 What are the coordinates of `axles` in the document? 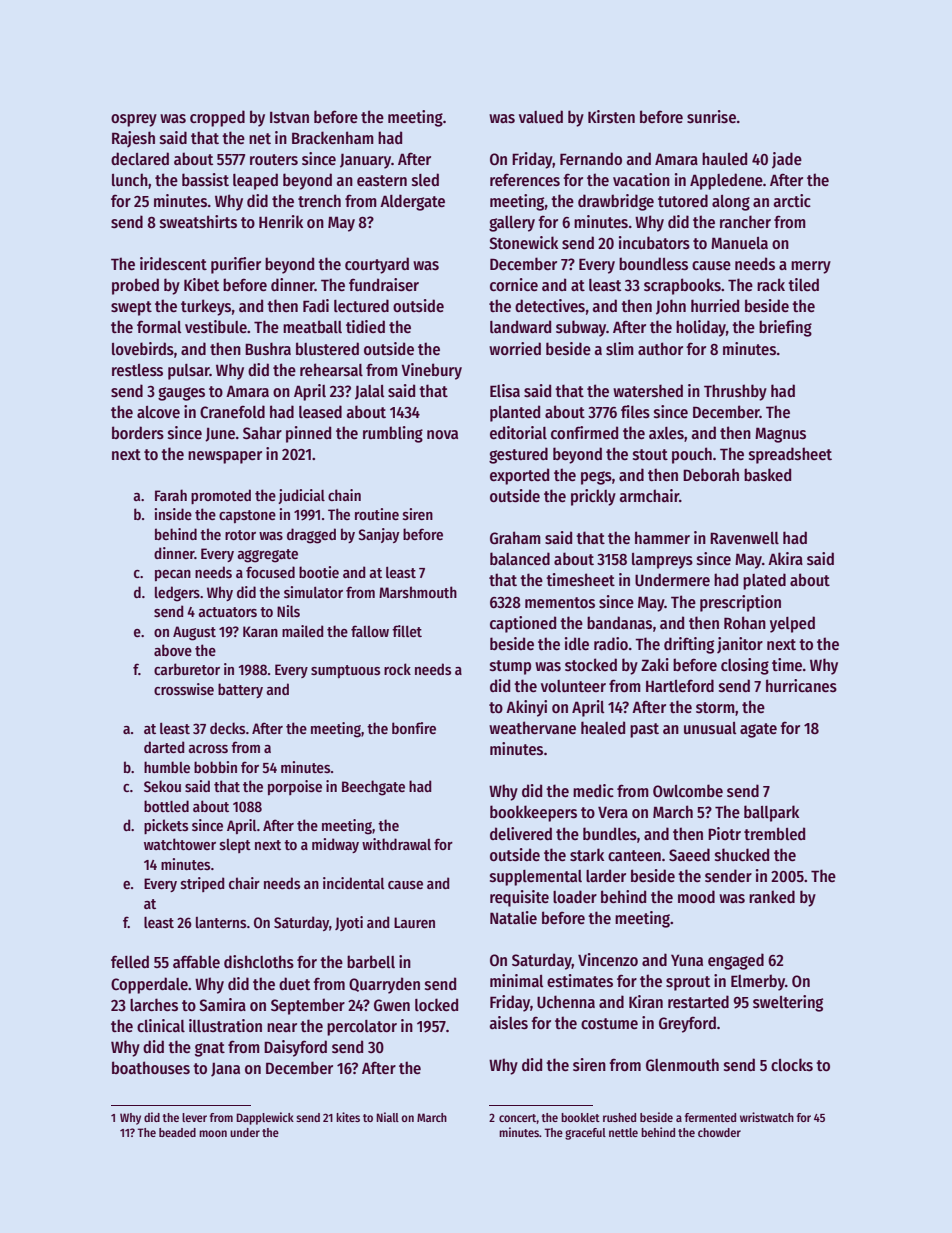 It's located at (666, 433).
